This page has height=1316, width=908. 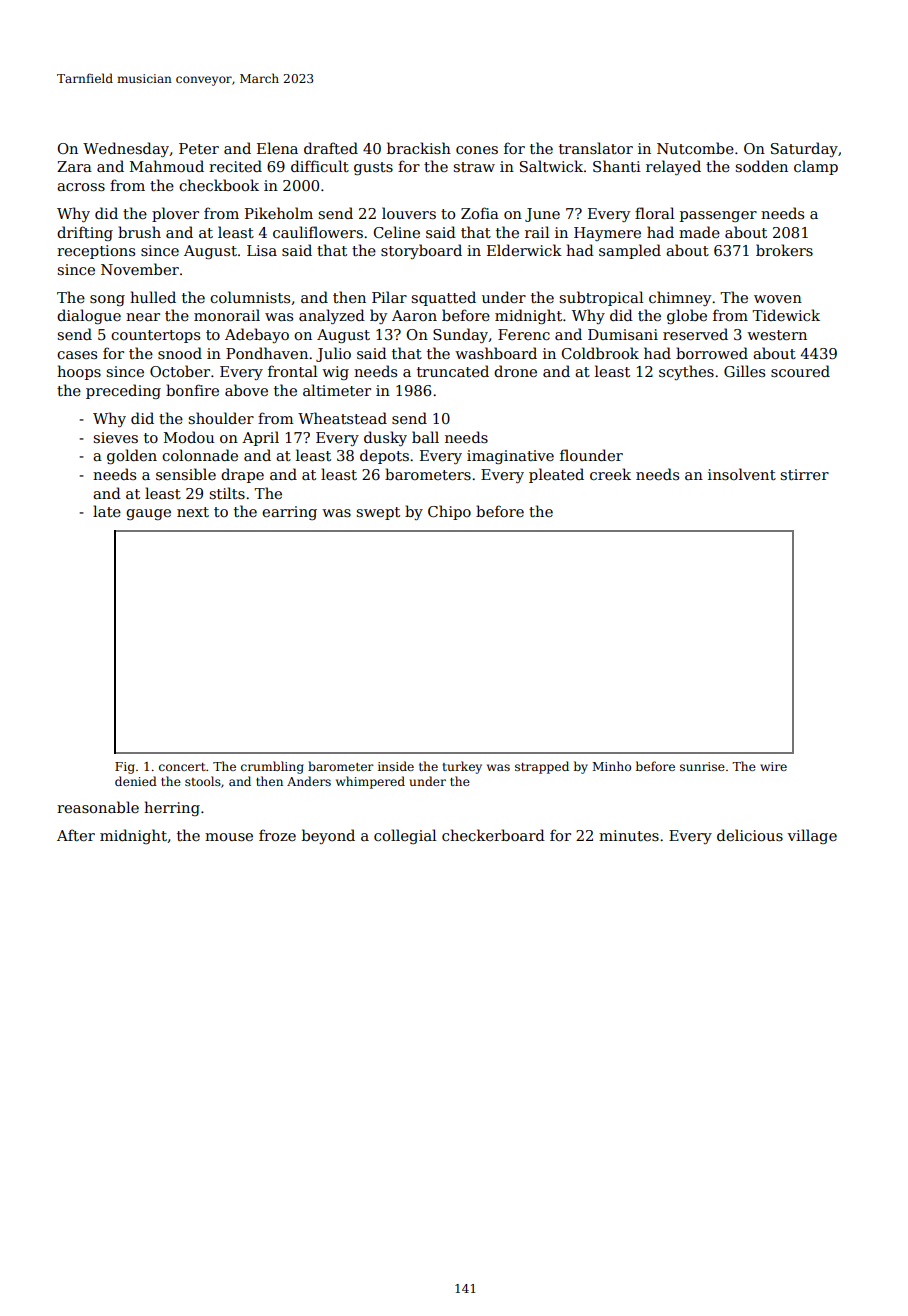 What do you see at coordinates (702, 766) in the page?
I see `sunrise` at bounding box center [702, 766].
